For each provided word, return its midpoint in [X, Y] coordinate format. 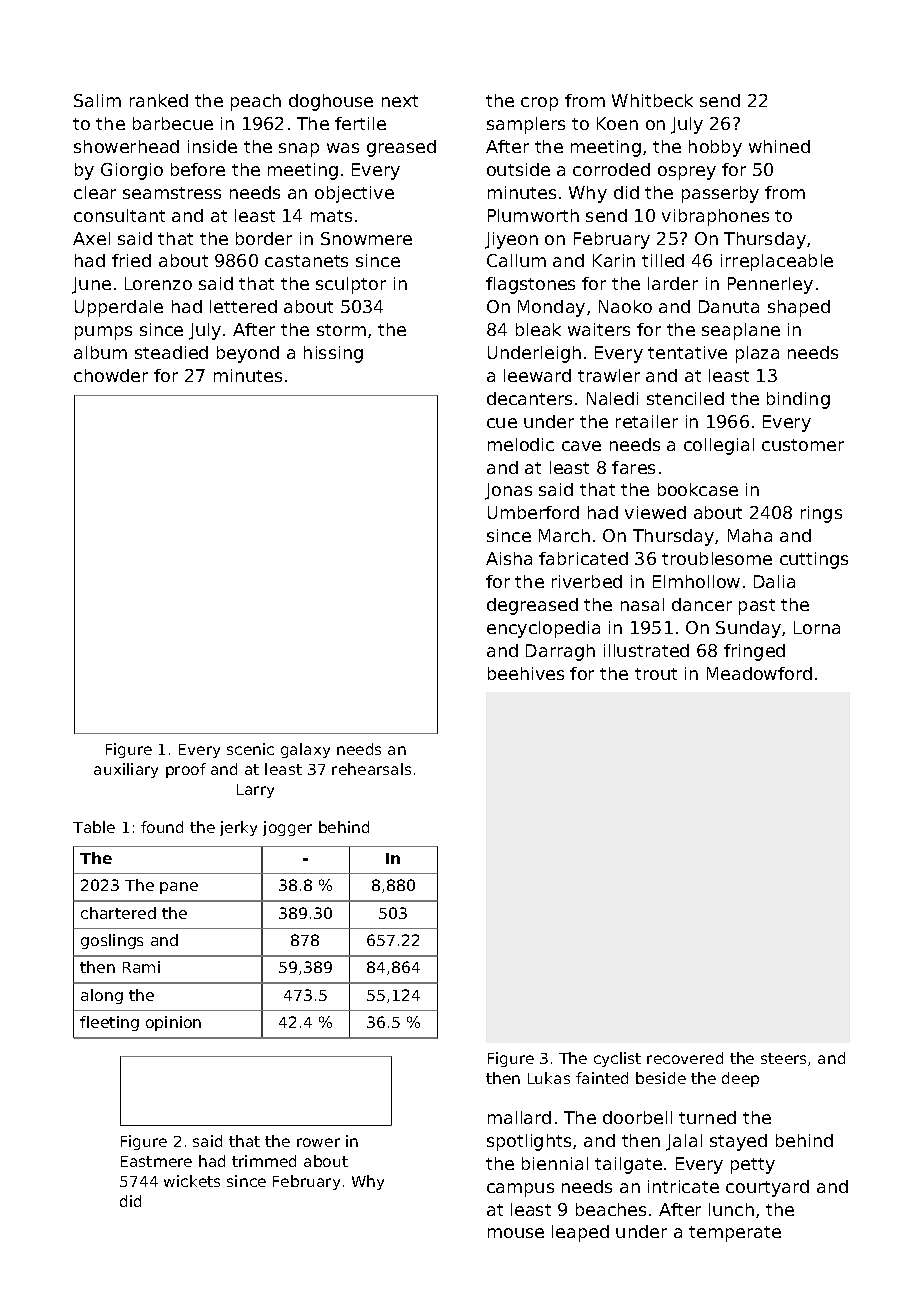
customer [803, 445]
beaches [611, 1209]
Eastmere [156, 1161]
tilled [663, 260]
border [264, 238]
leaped [580, 1233]
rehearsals [371, 769]
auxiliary [126, 770]
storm [341, 330]
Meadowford [759, 673]
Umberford [533, 512]
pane [179, 888]
